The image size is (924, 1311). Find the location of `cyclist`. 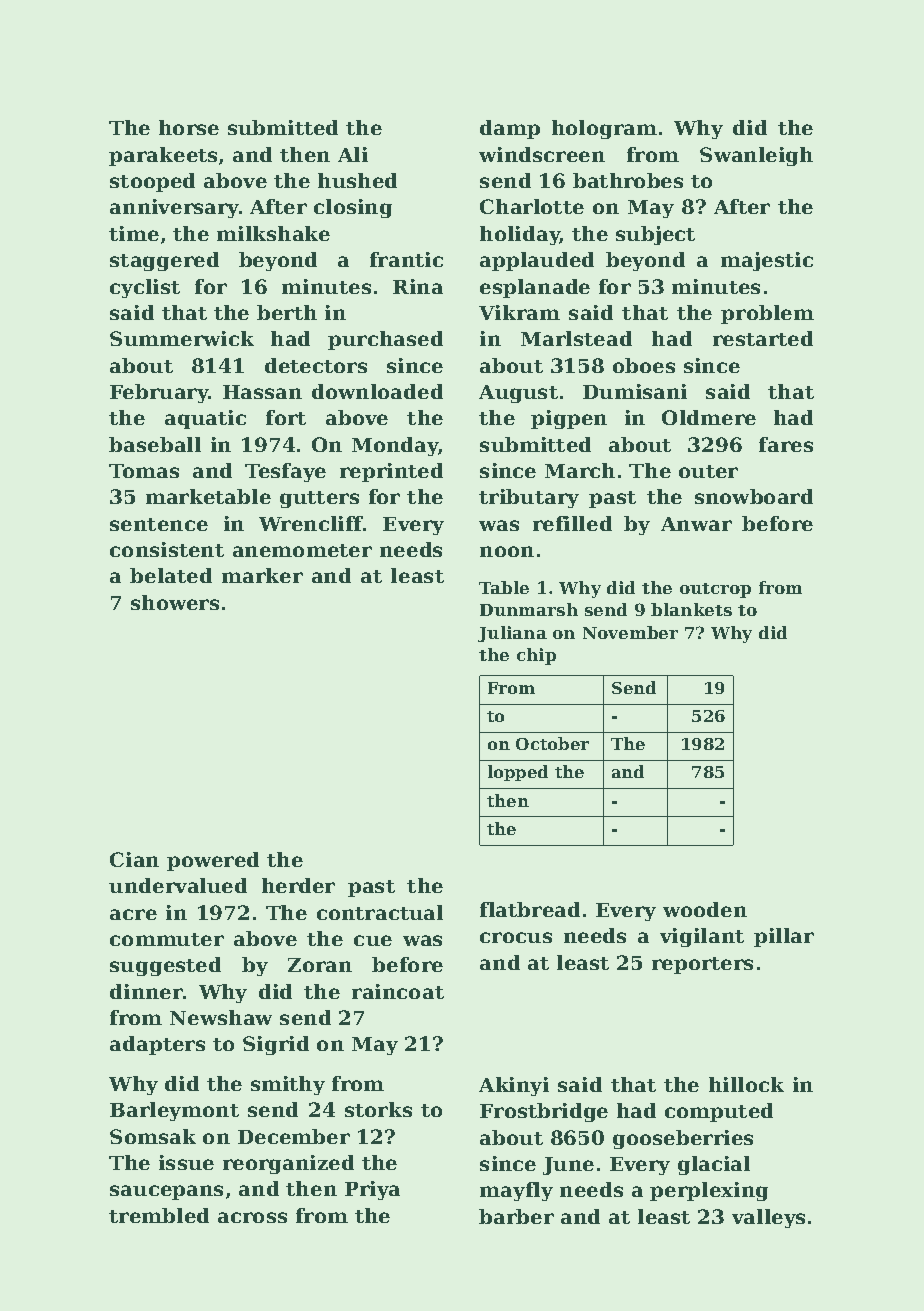

cyclist is located at coordinates (145, 288).
